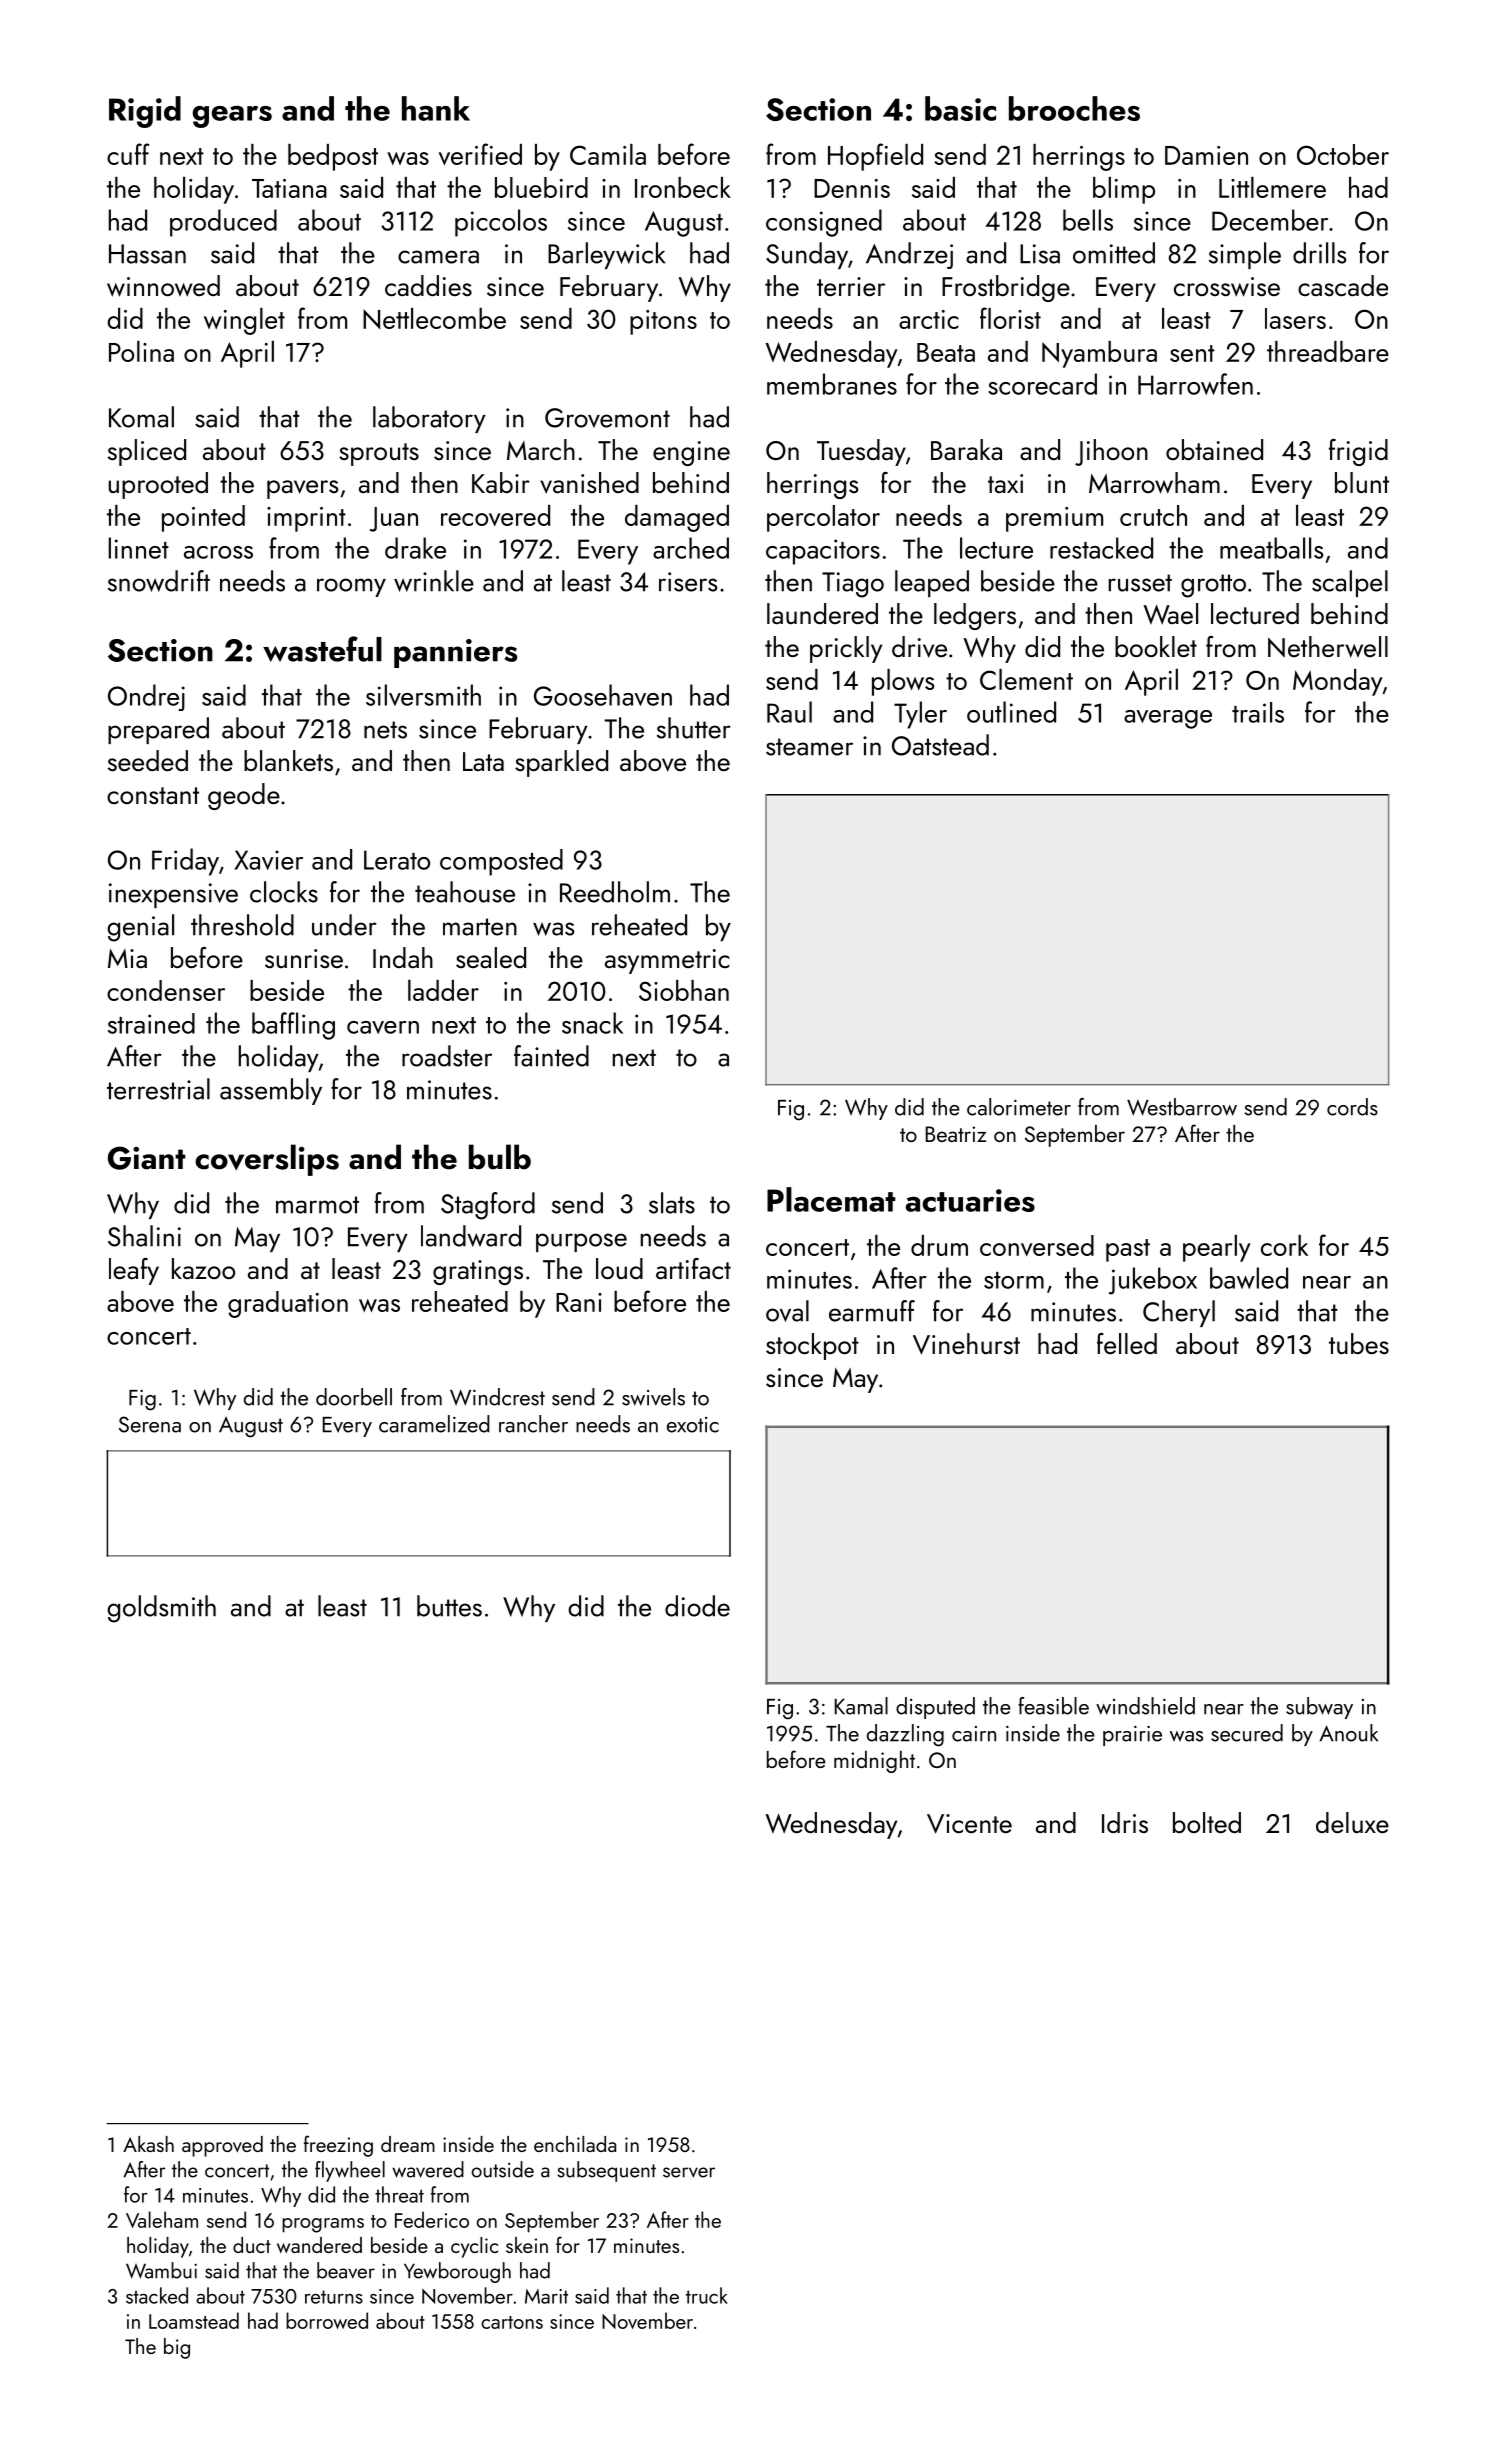 The width and height of the screenshot is (1496, 2464). What do you see at coordinates (500, 1157) in the screenshot?
I see `bulb` at bounding box center [500, 1157].
